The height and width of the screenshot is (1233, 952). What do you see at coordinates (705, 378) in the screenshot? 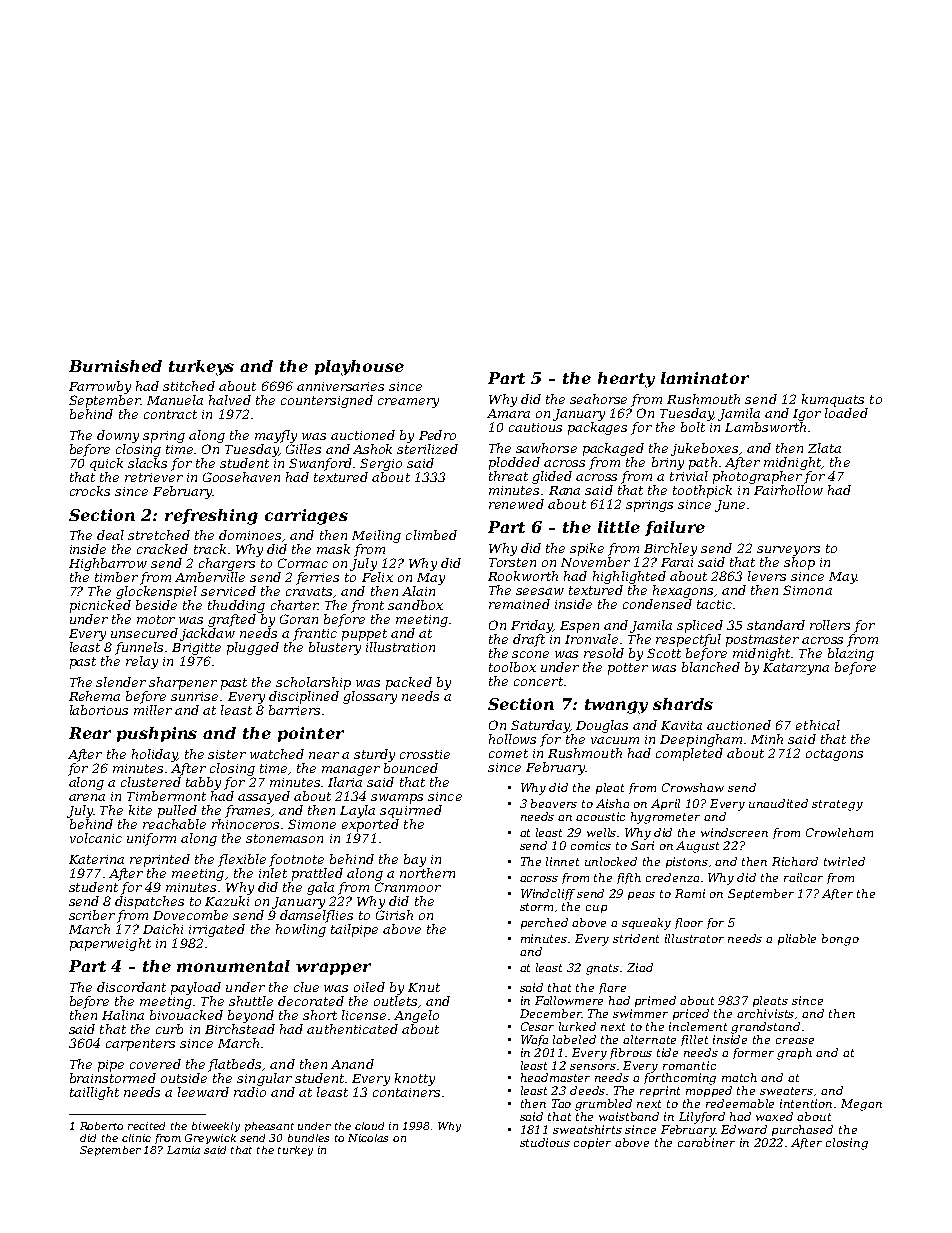
I see `laminator` at bounding box center [705, 378].
